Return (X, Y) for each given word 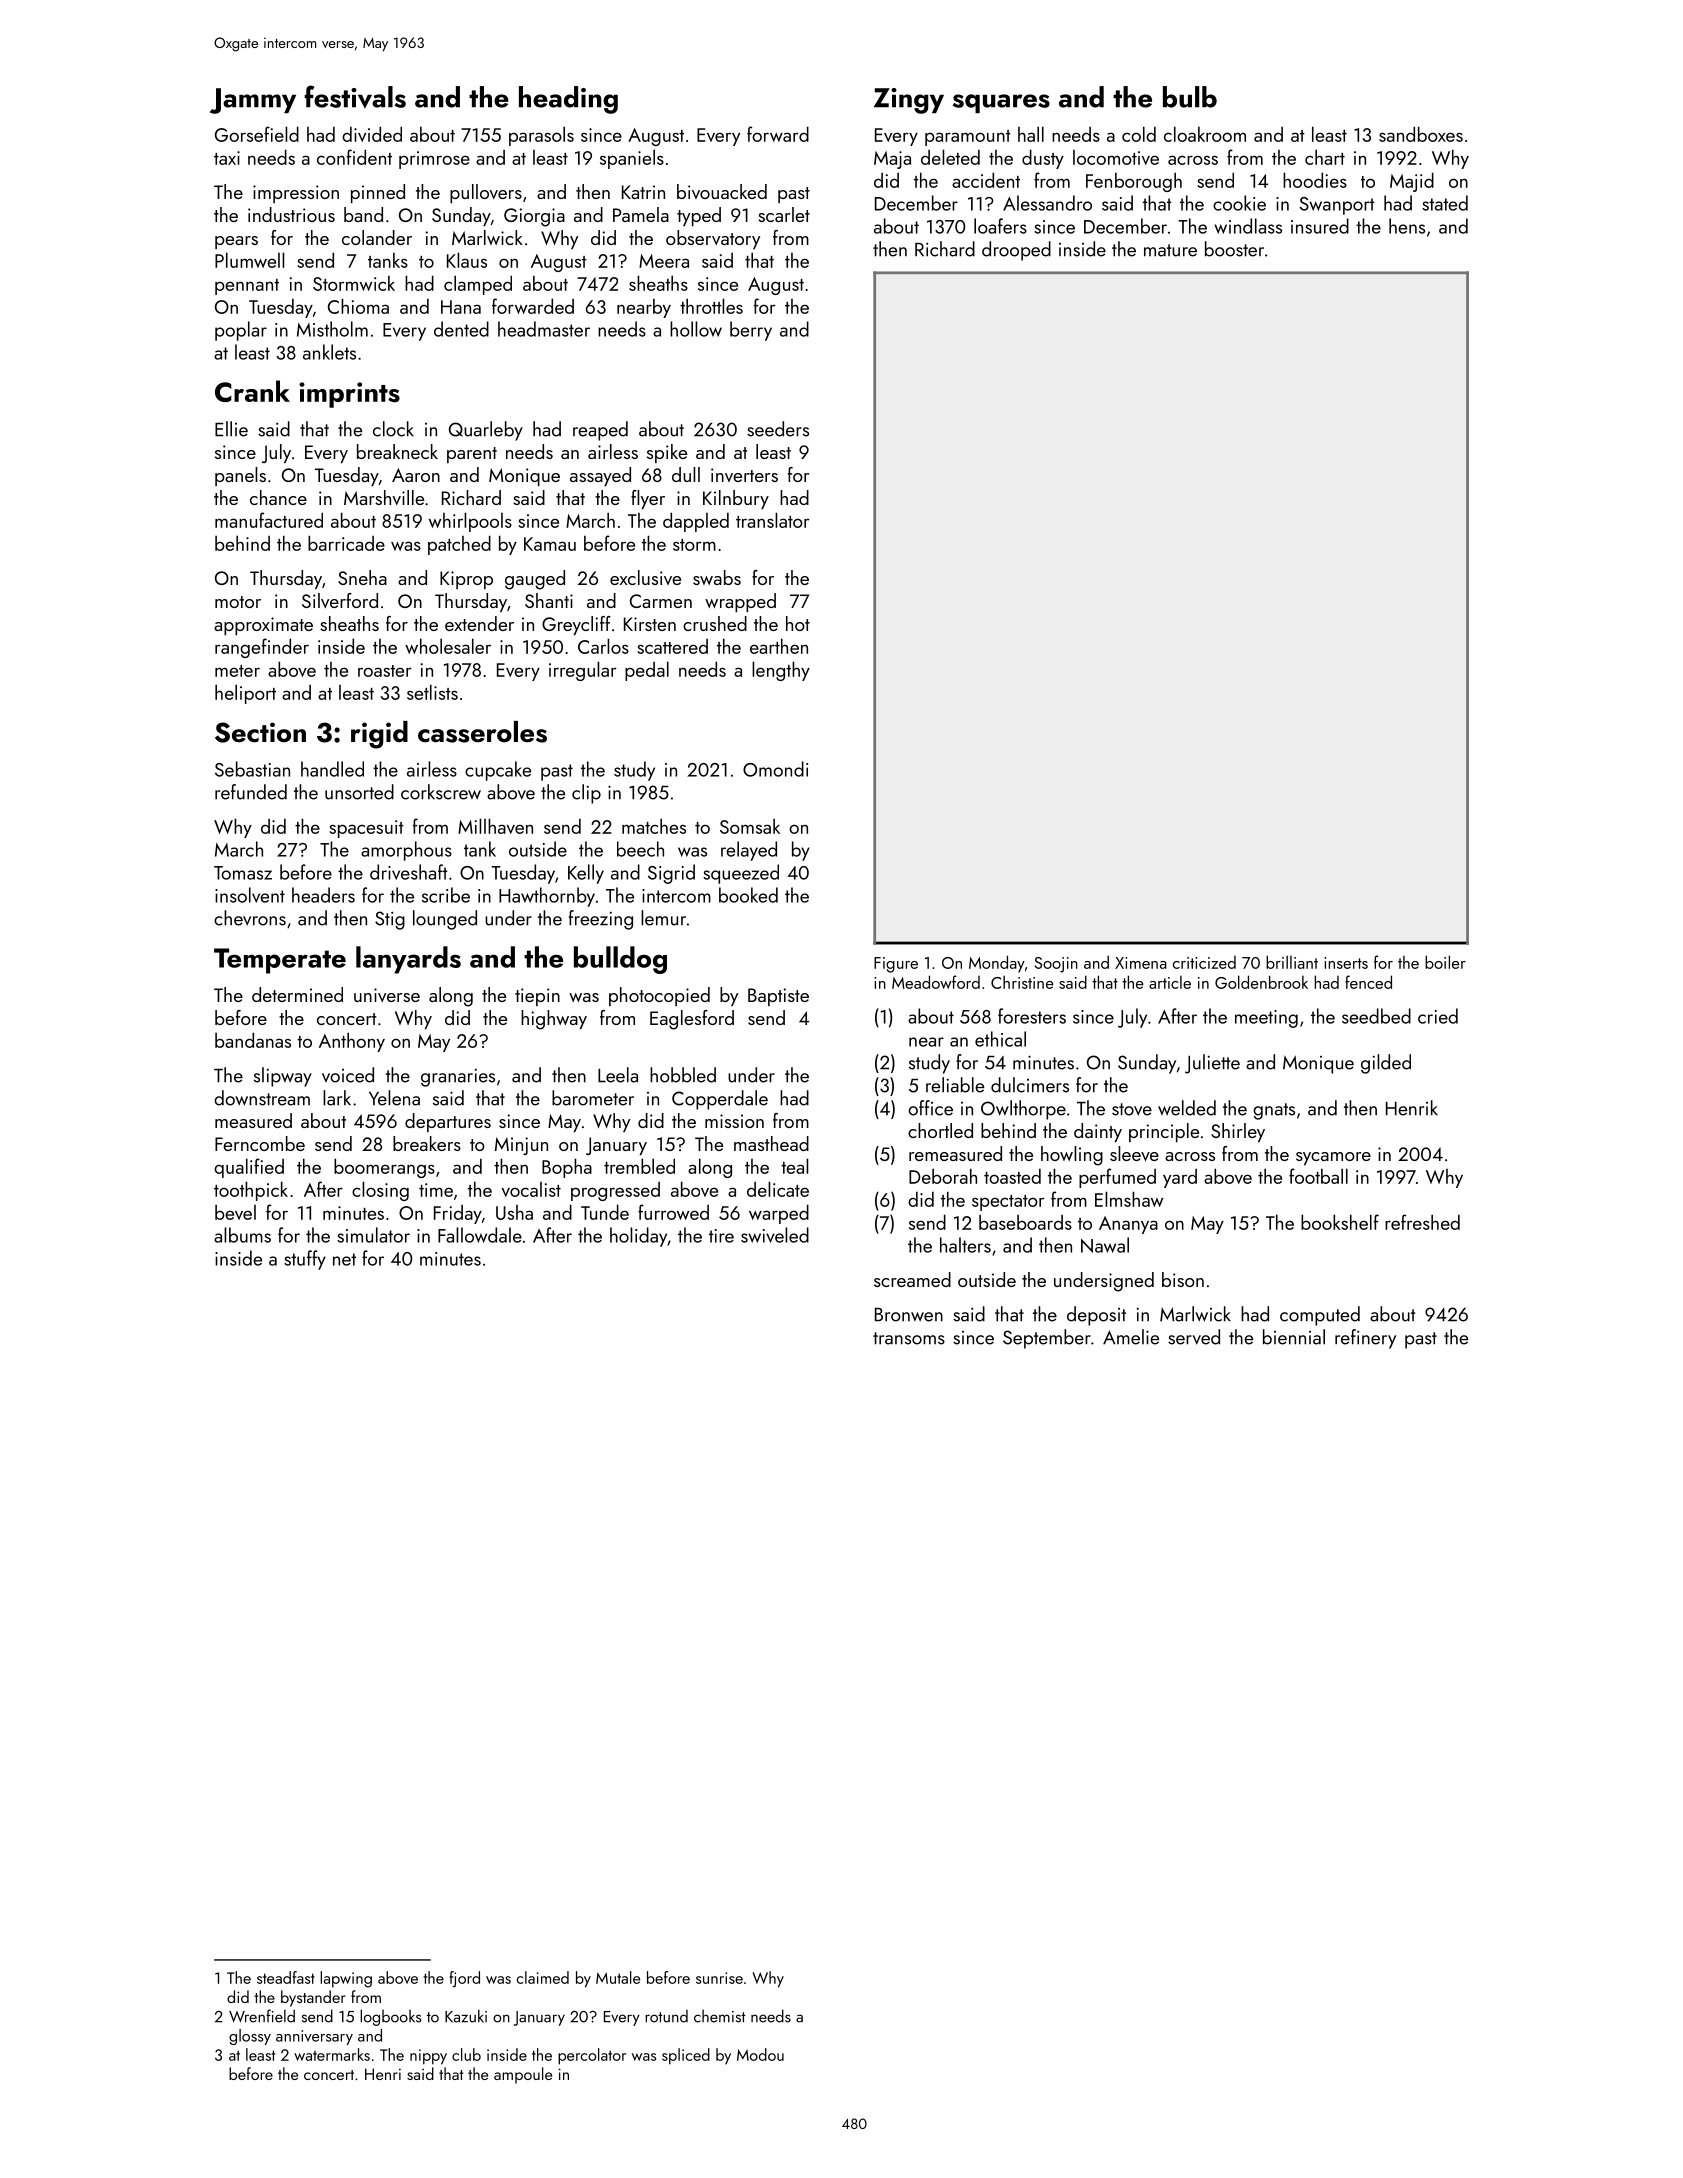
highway (554, 1020)
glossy (250, 2037)
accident (986, 180)
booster (1234, 249)
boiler (1445, 962)
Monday (997, 964)
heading (568, 100)
